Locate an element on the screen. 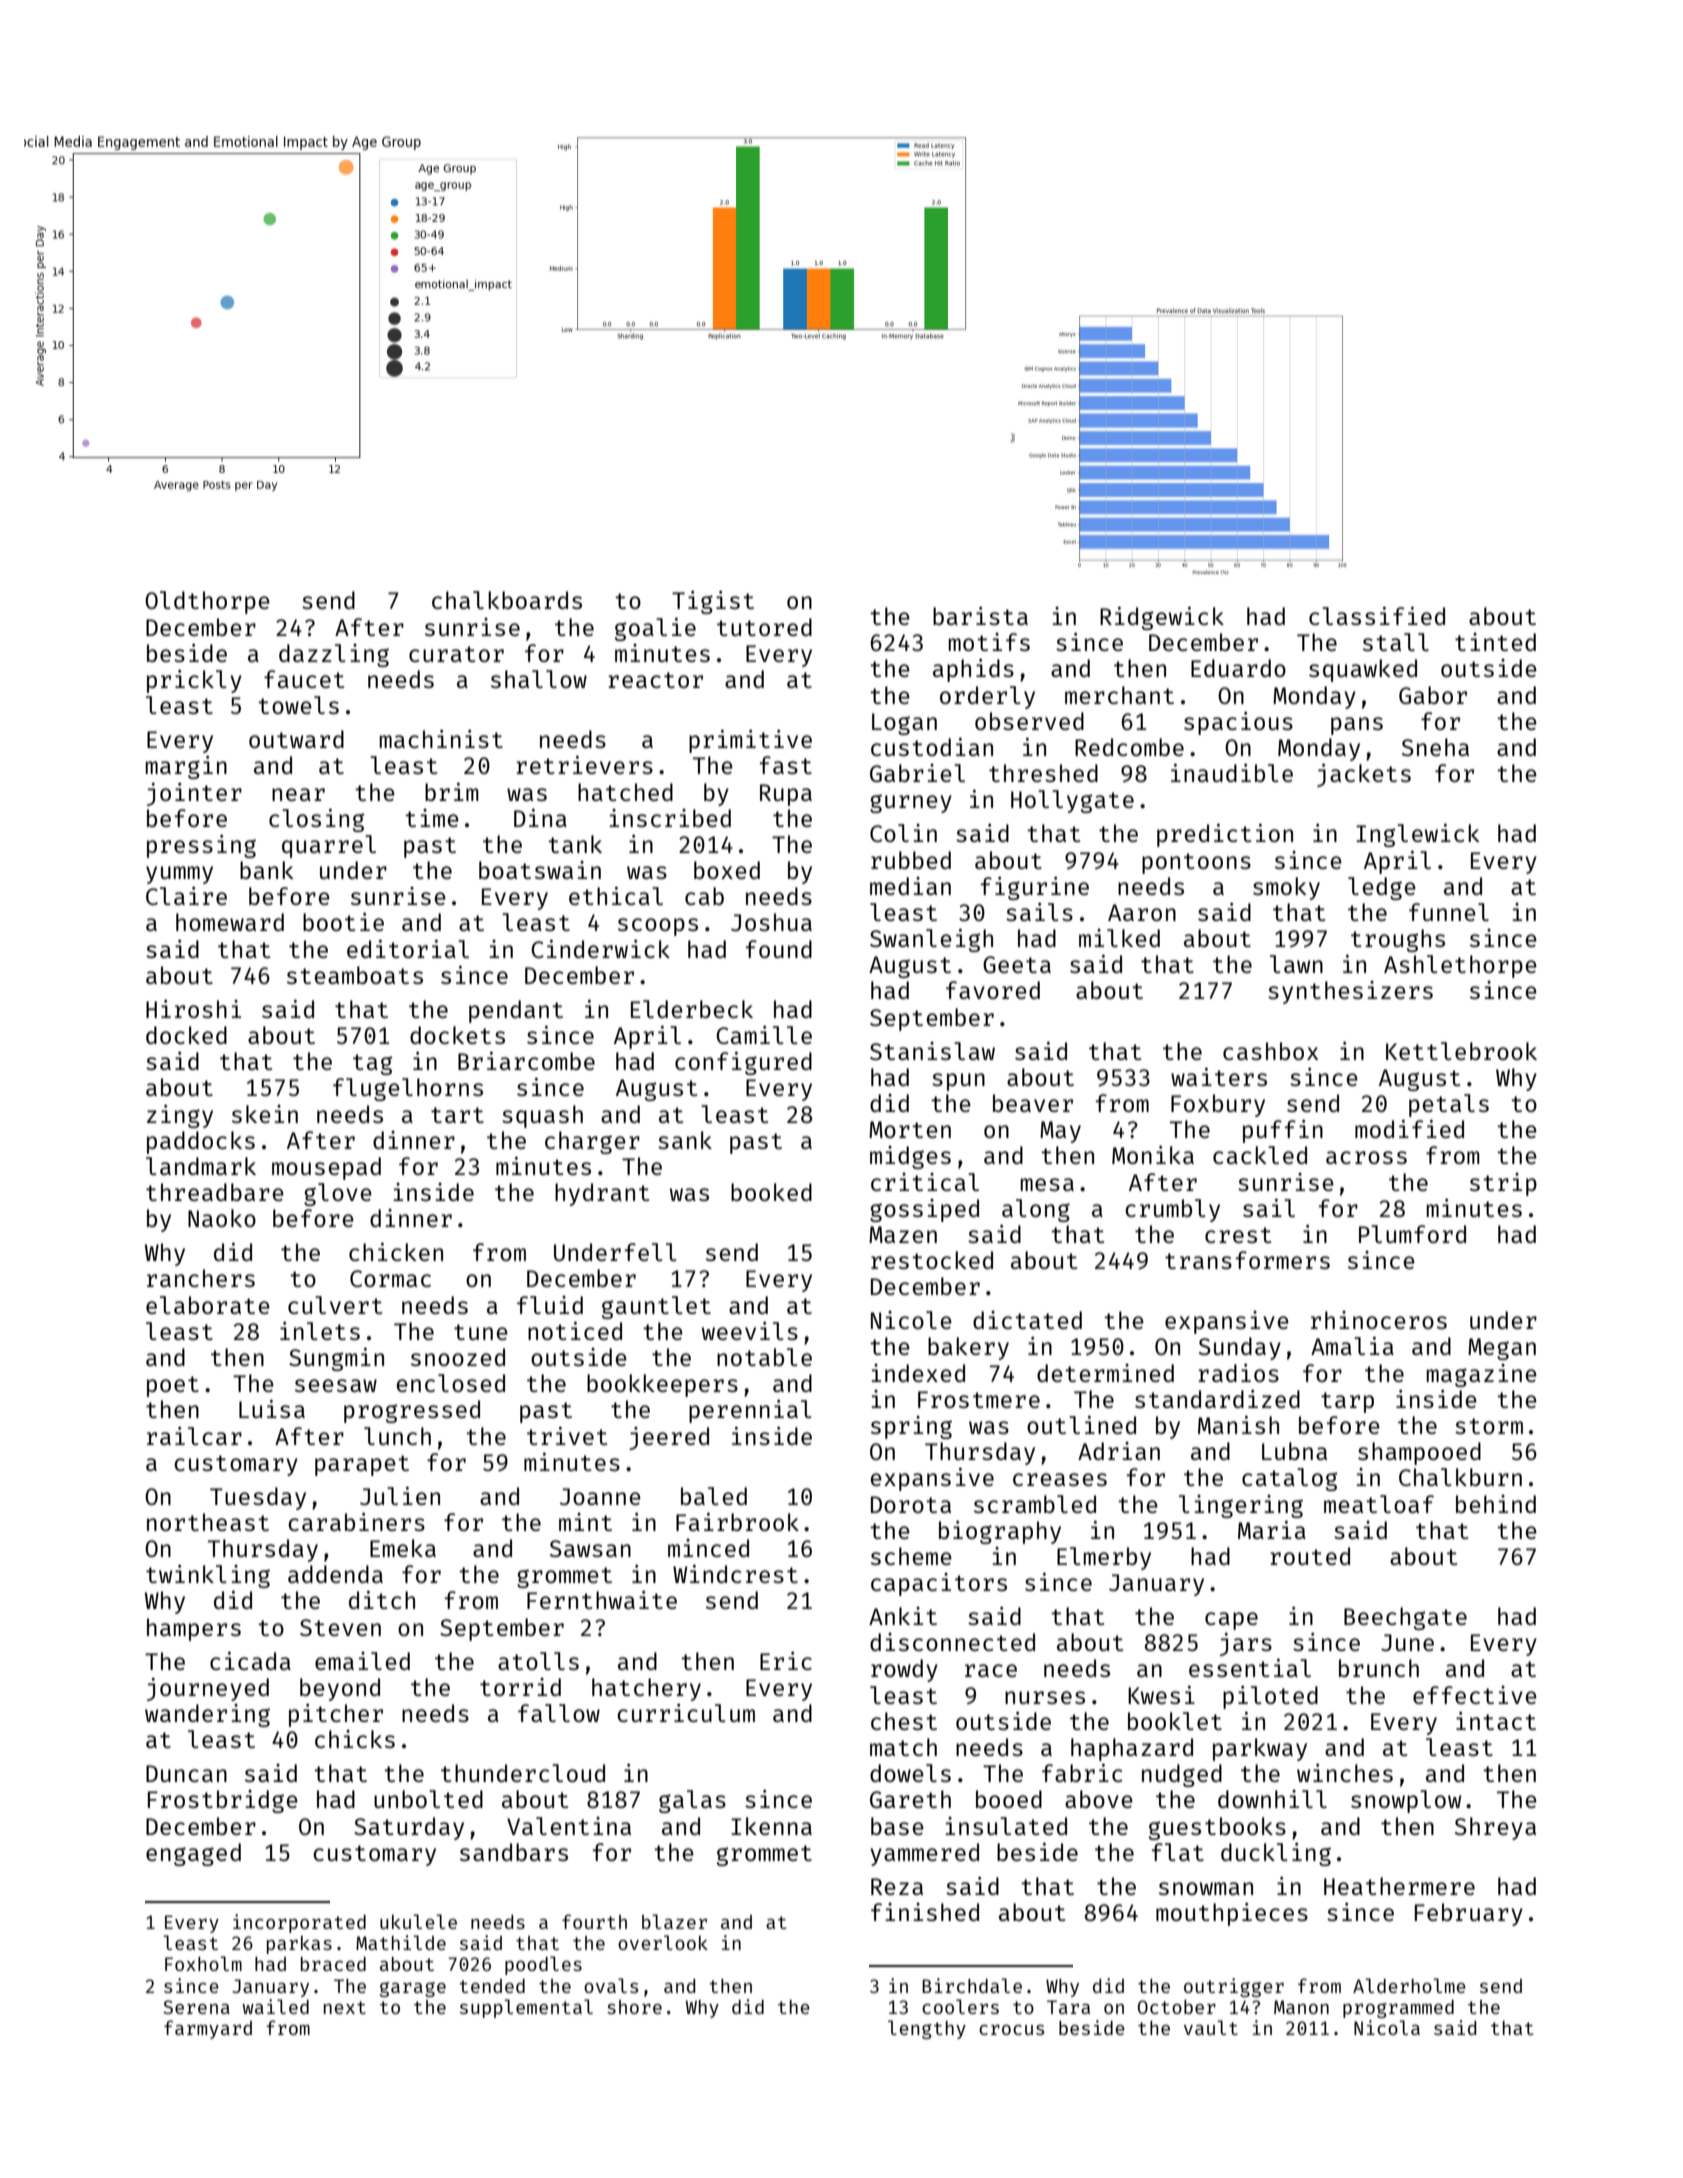 The image size is (1683, 2178). journeyed is located at coordinates (208, 1689).
